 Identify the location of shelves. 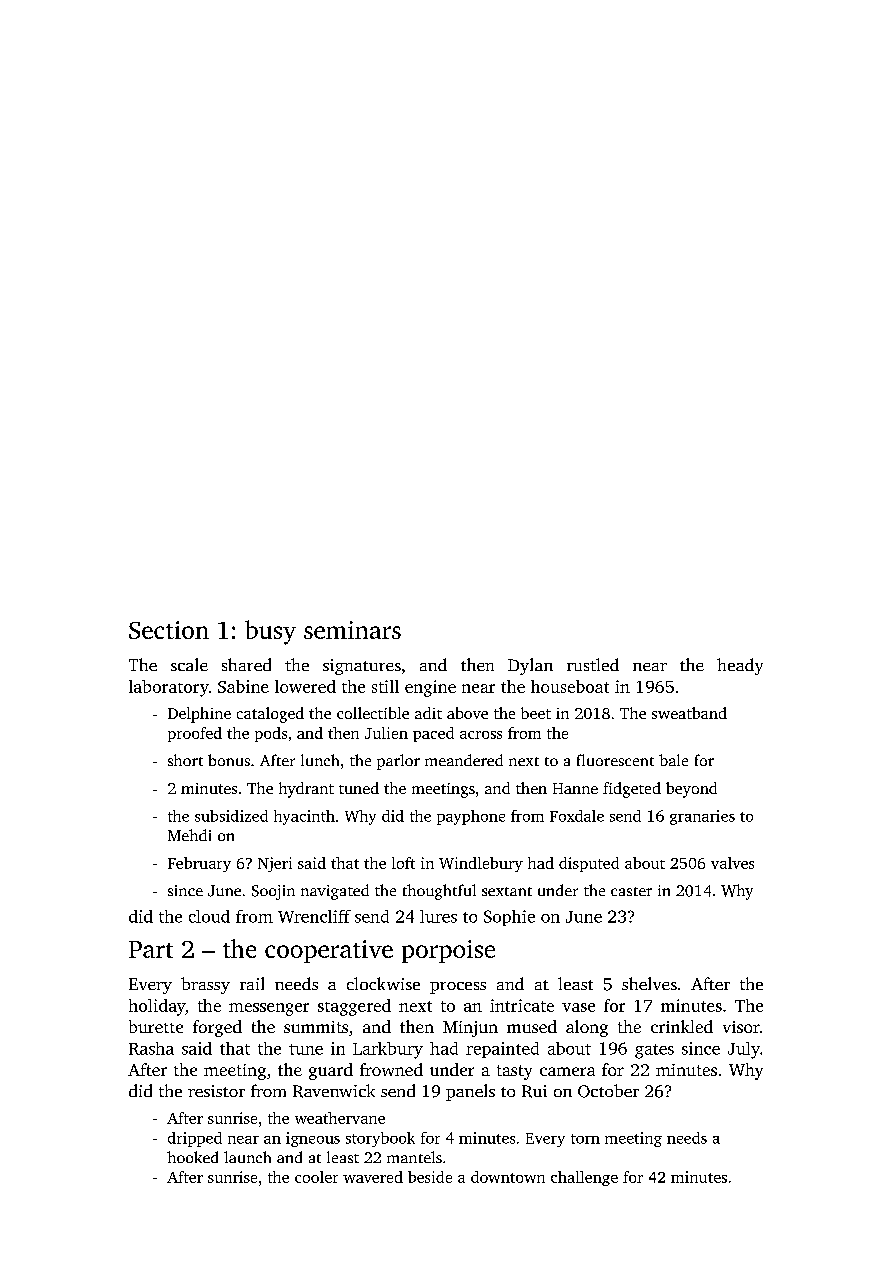
(649, 983).
